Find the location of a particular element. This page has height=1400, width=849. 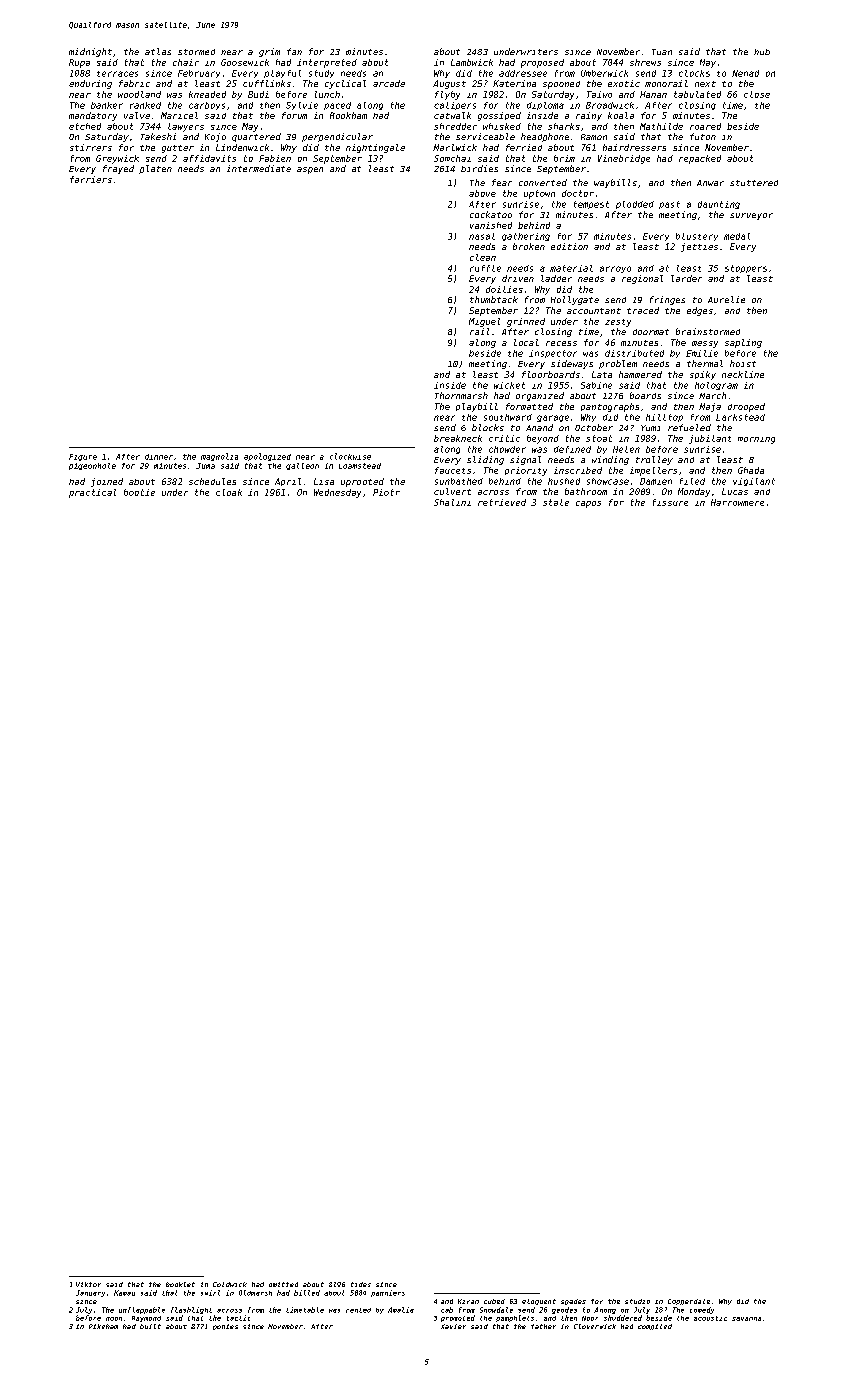

nightingale is located at coordinates (375, 148).
